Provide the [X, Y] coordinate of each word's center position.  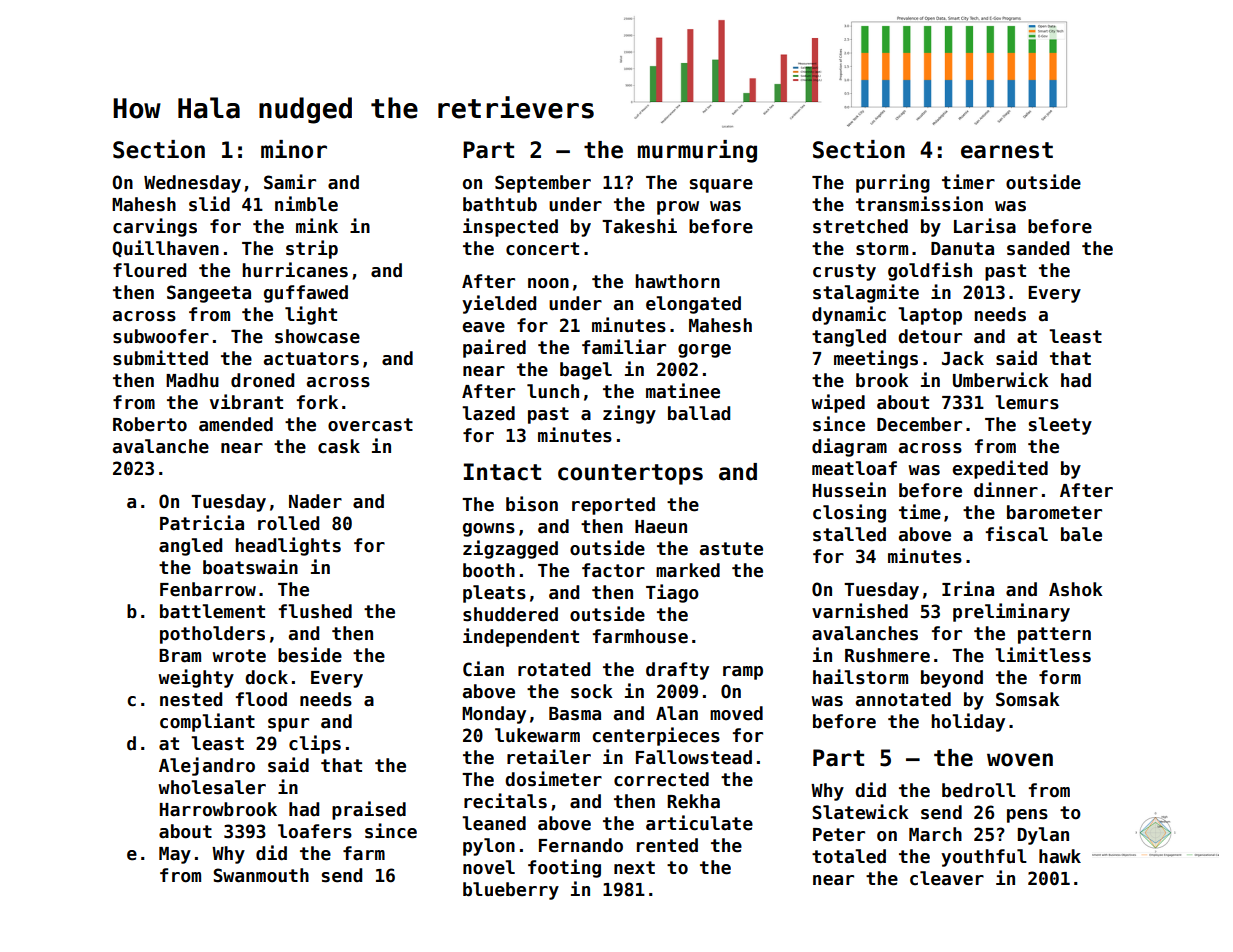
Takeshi [639, 226]
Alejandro [207, 766]
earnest [1007, 150]
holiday [968, 722]
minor [294, 149]
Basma [575, 714]
